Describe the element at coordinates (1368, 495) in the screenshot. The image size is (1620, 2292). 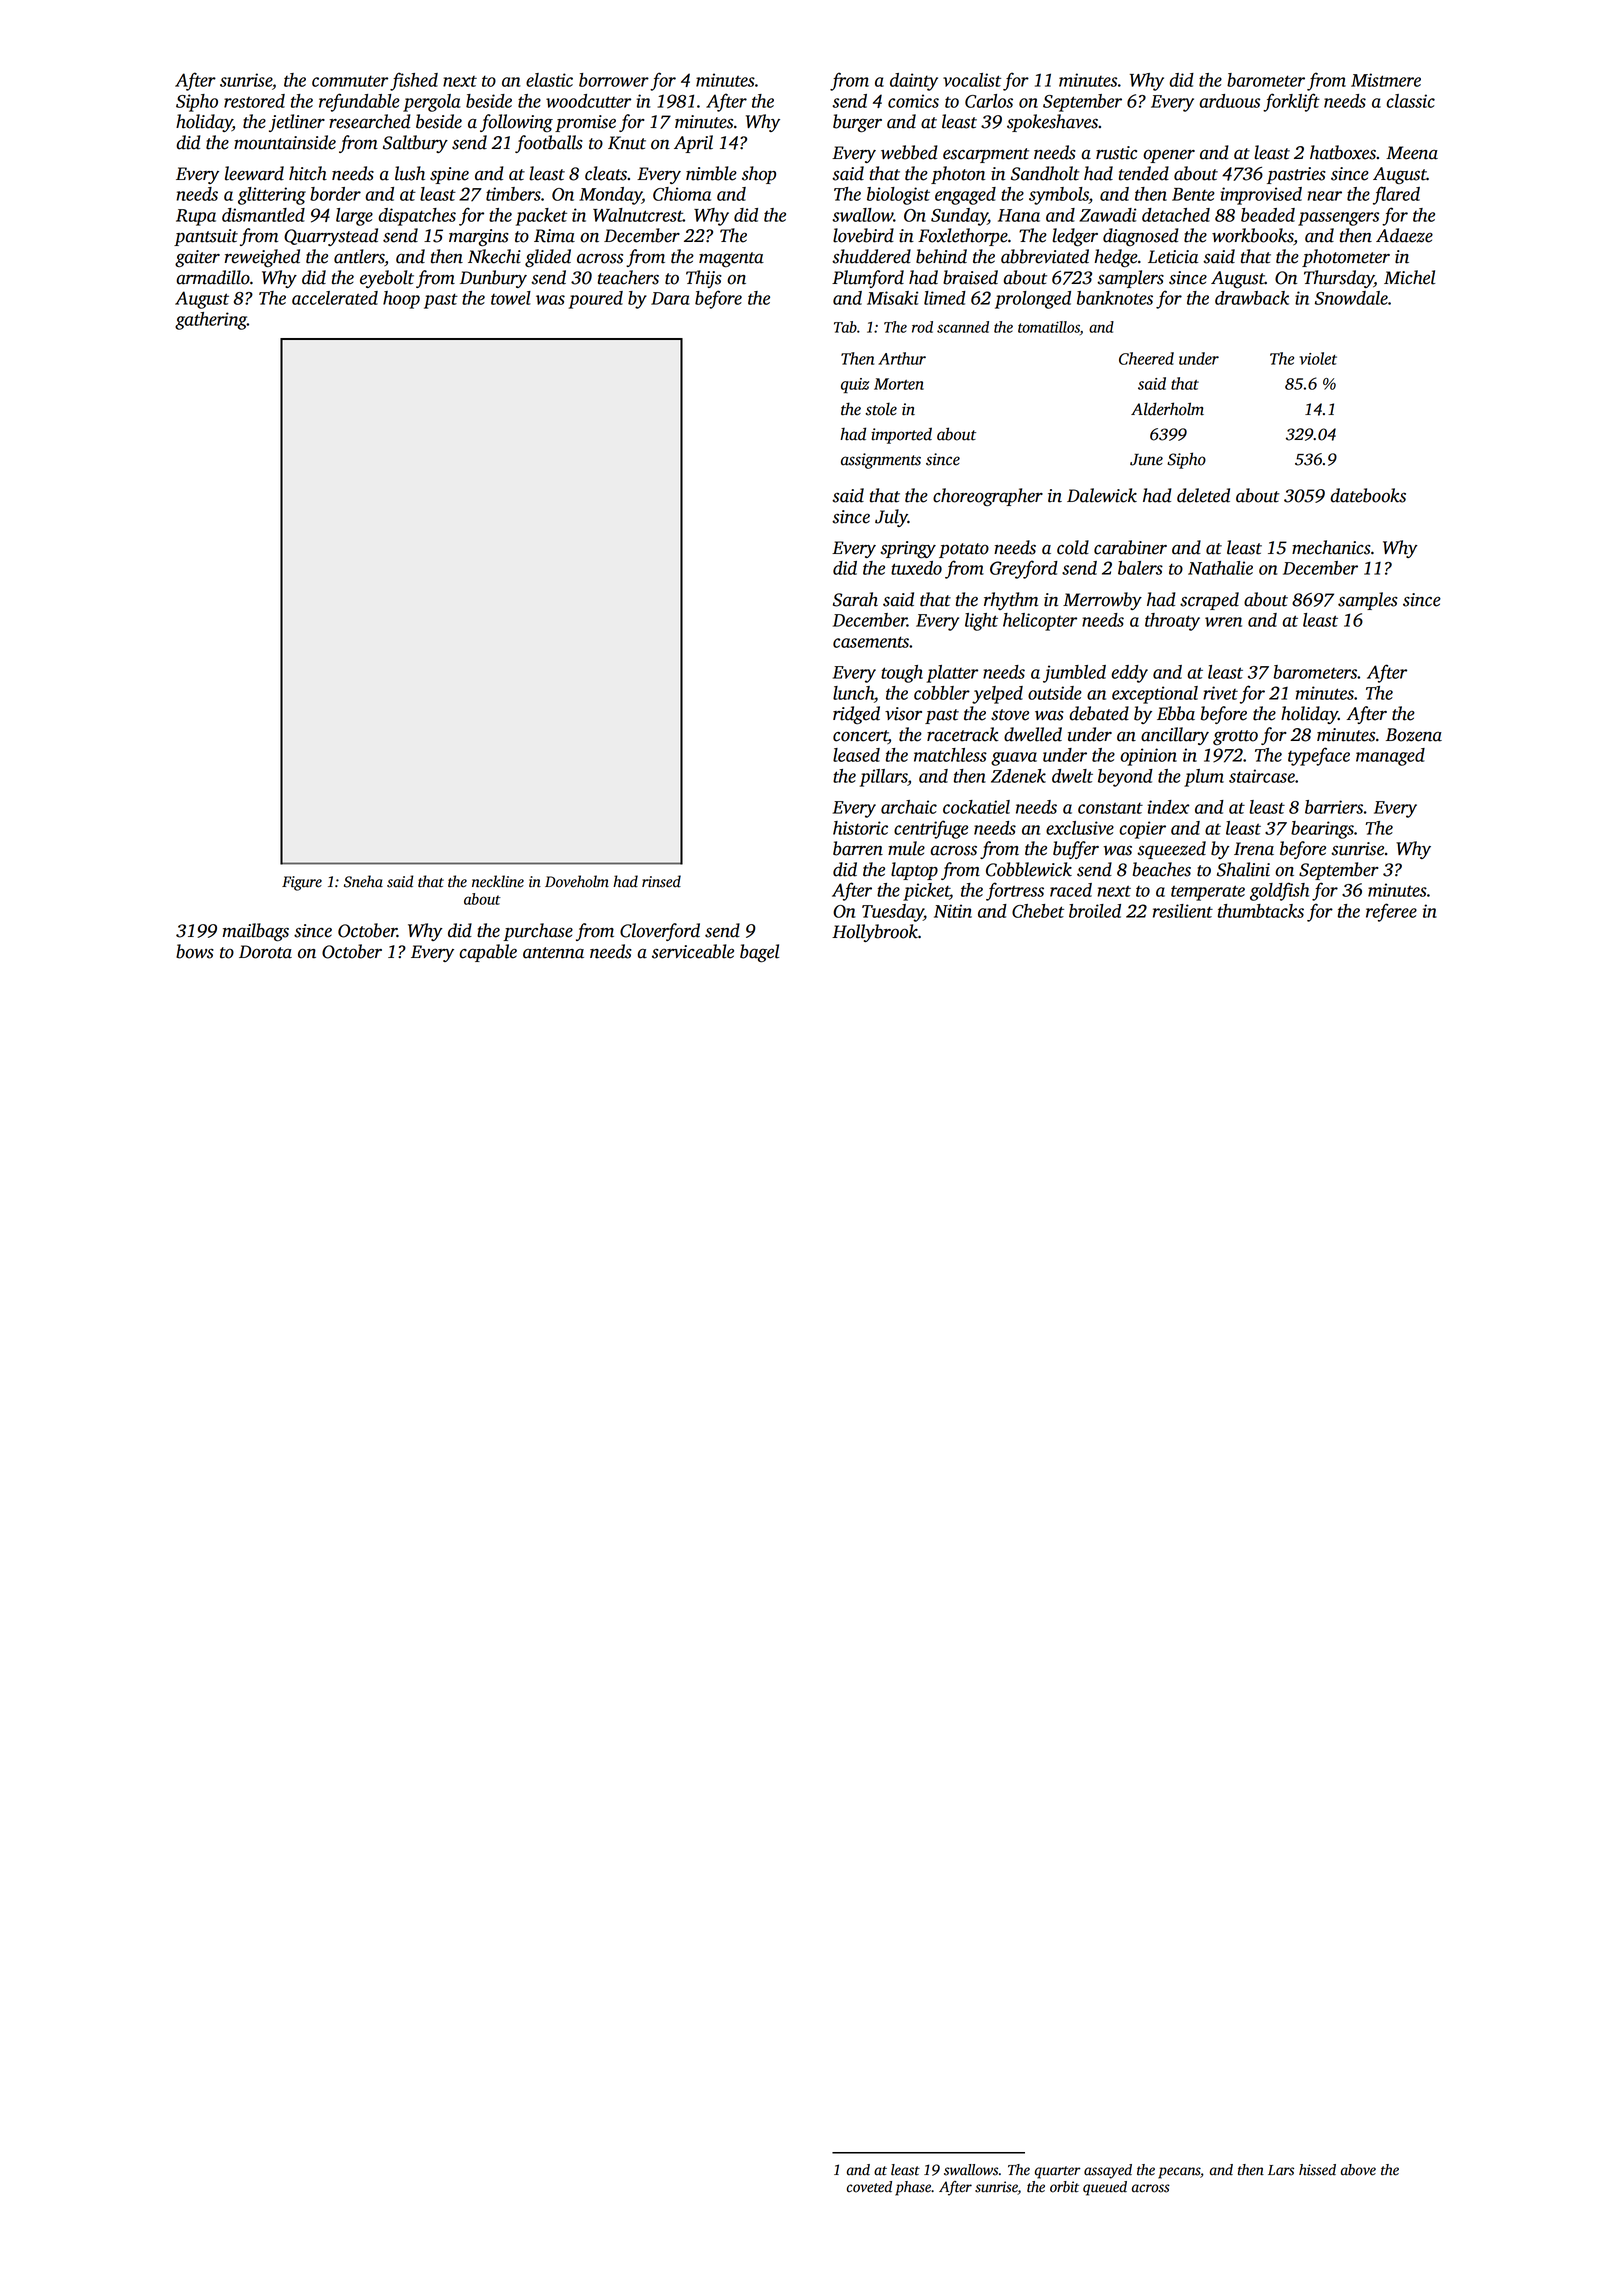
I see `datebooks` at that location.
